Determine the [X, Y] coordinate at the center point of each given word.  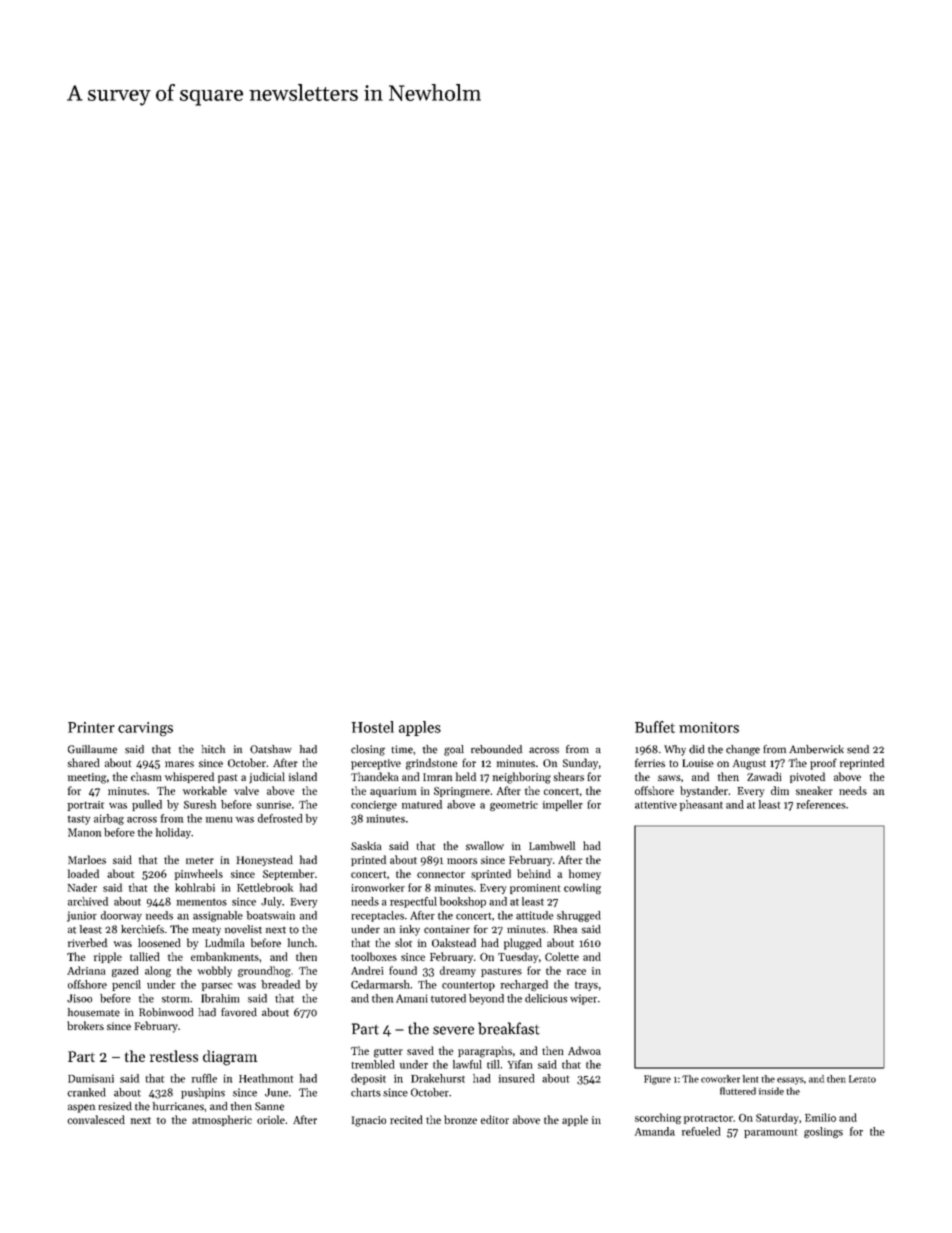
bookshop [463, 902]
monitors [709, 727]
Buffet [655, 727]
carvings [145, 729]
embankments [225, 956]
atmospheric [222, 1120]
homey [585, 874]
